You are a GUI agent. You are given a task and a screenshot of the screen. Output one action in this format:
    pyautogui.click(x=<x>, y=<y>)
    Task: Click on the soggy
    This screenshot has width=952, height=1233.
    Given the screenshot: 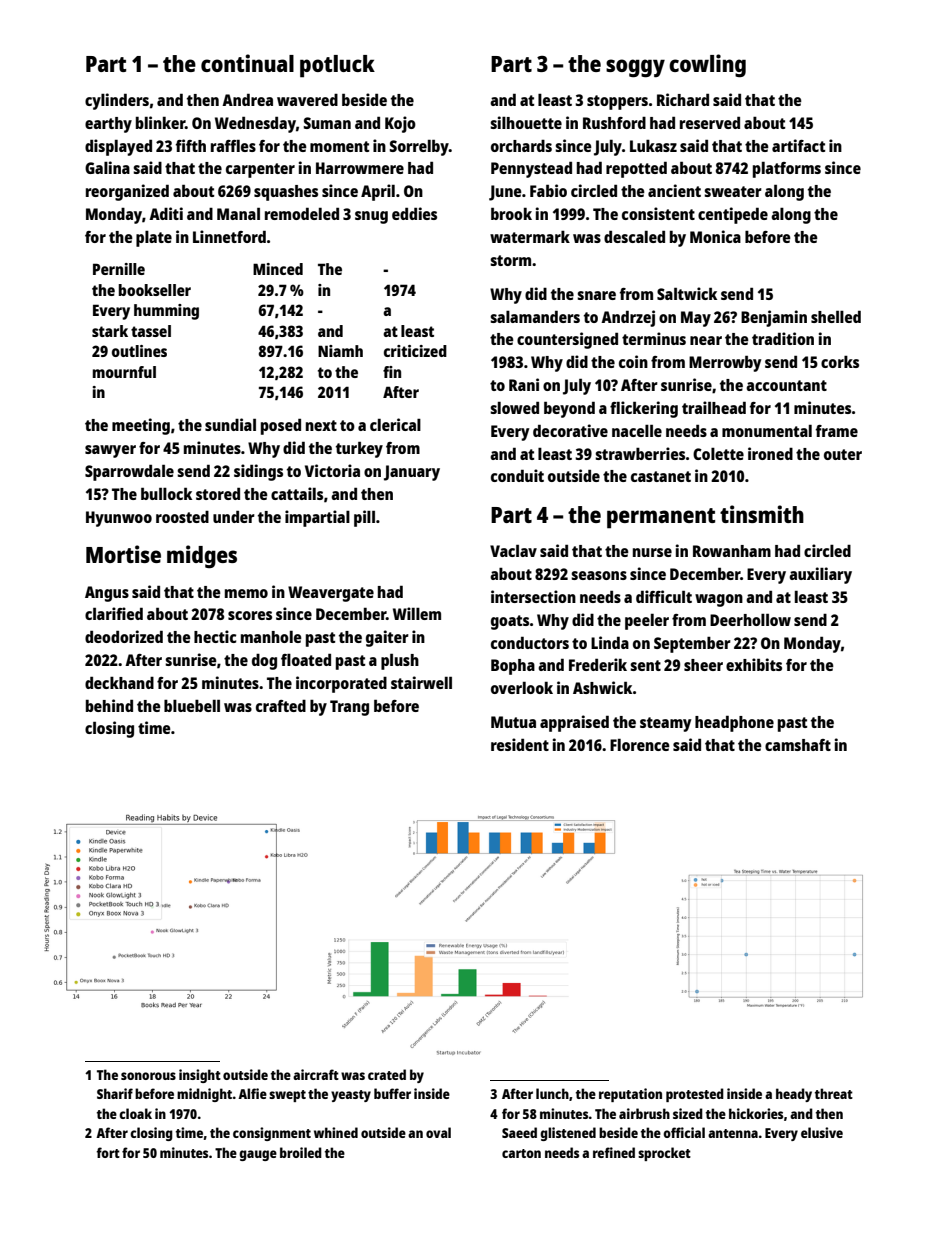 What is the action you would take?
    pyautogui.click(x=635, y=68)
